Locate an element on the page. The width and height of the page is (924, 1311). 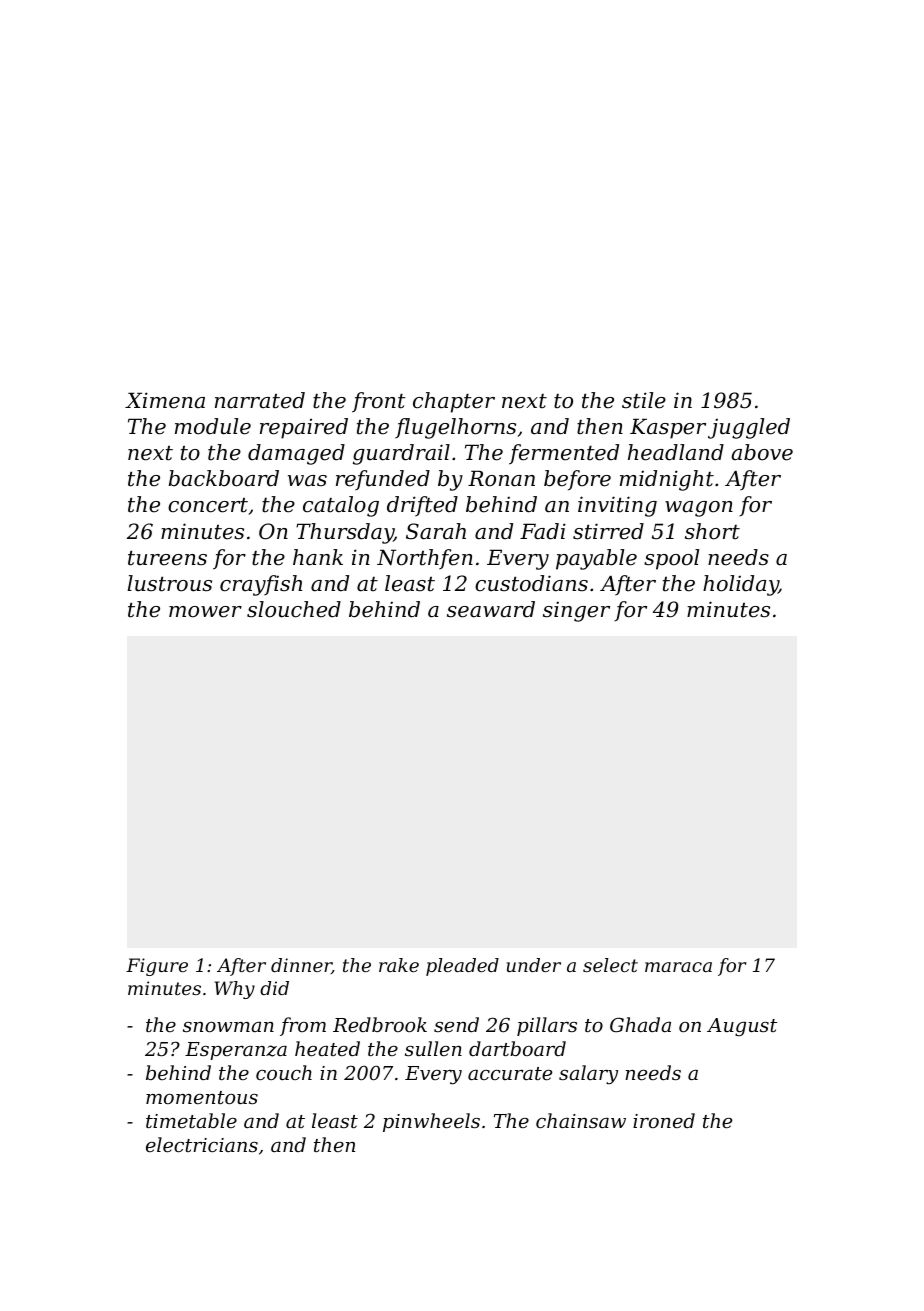
holiday is located at coordinates (741, 585).
